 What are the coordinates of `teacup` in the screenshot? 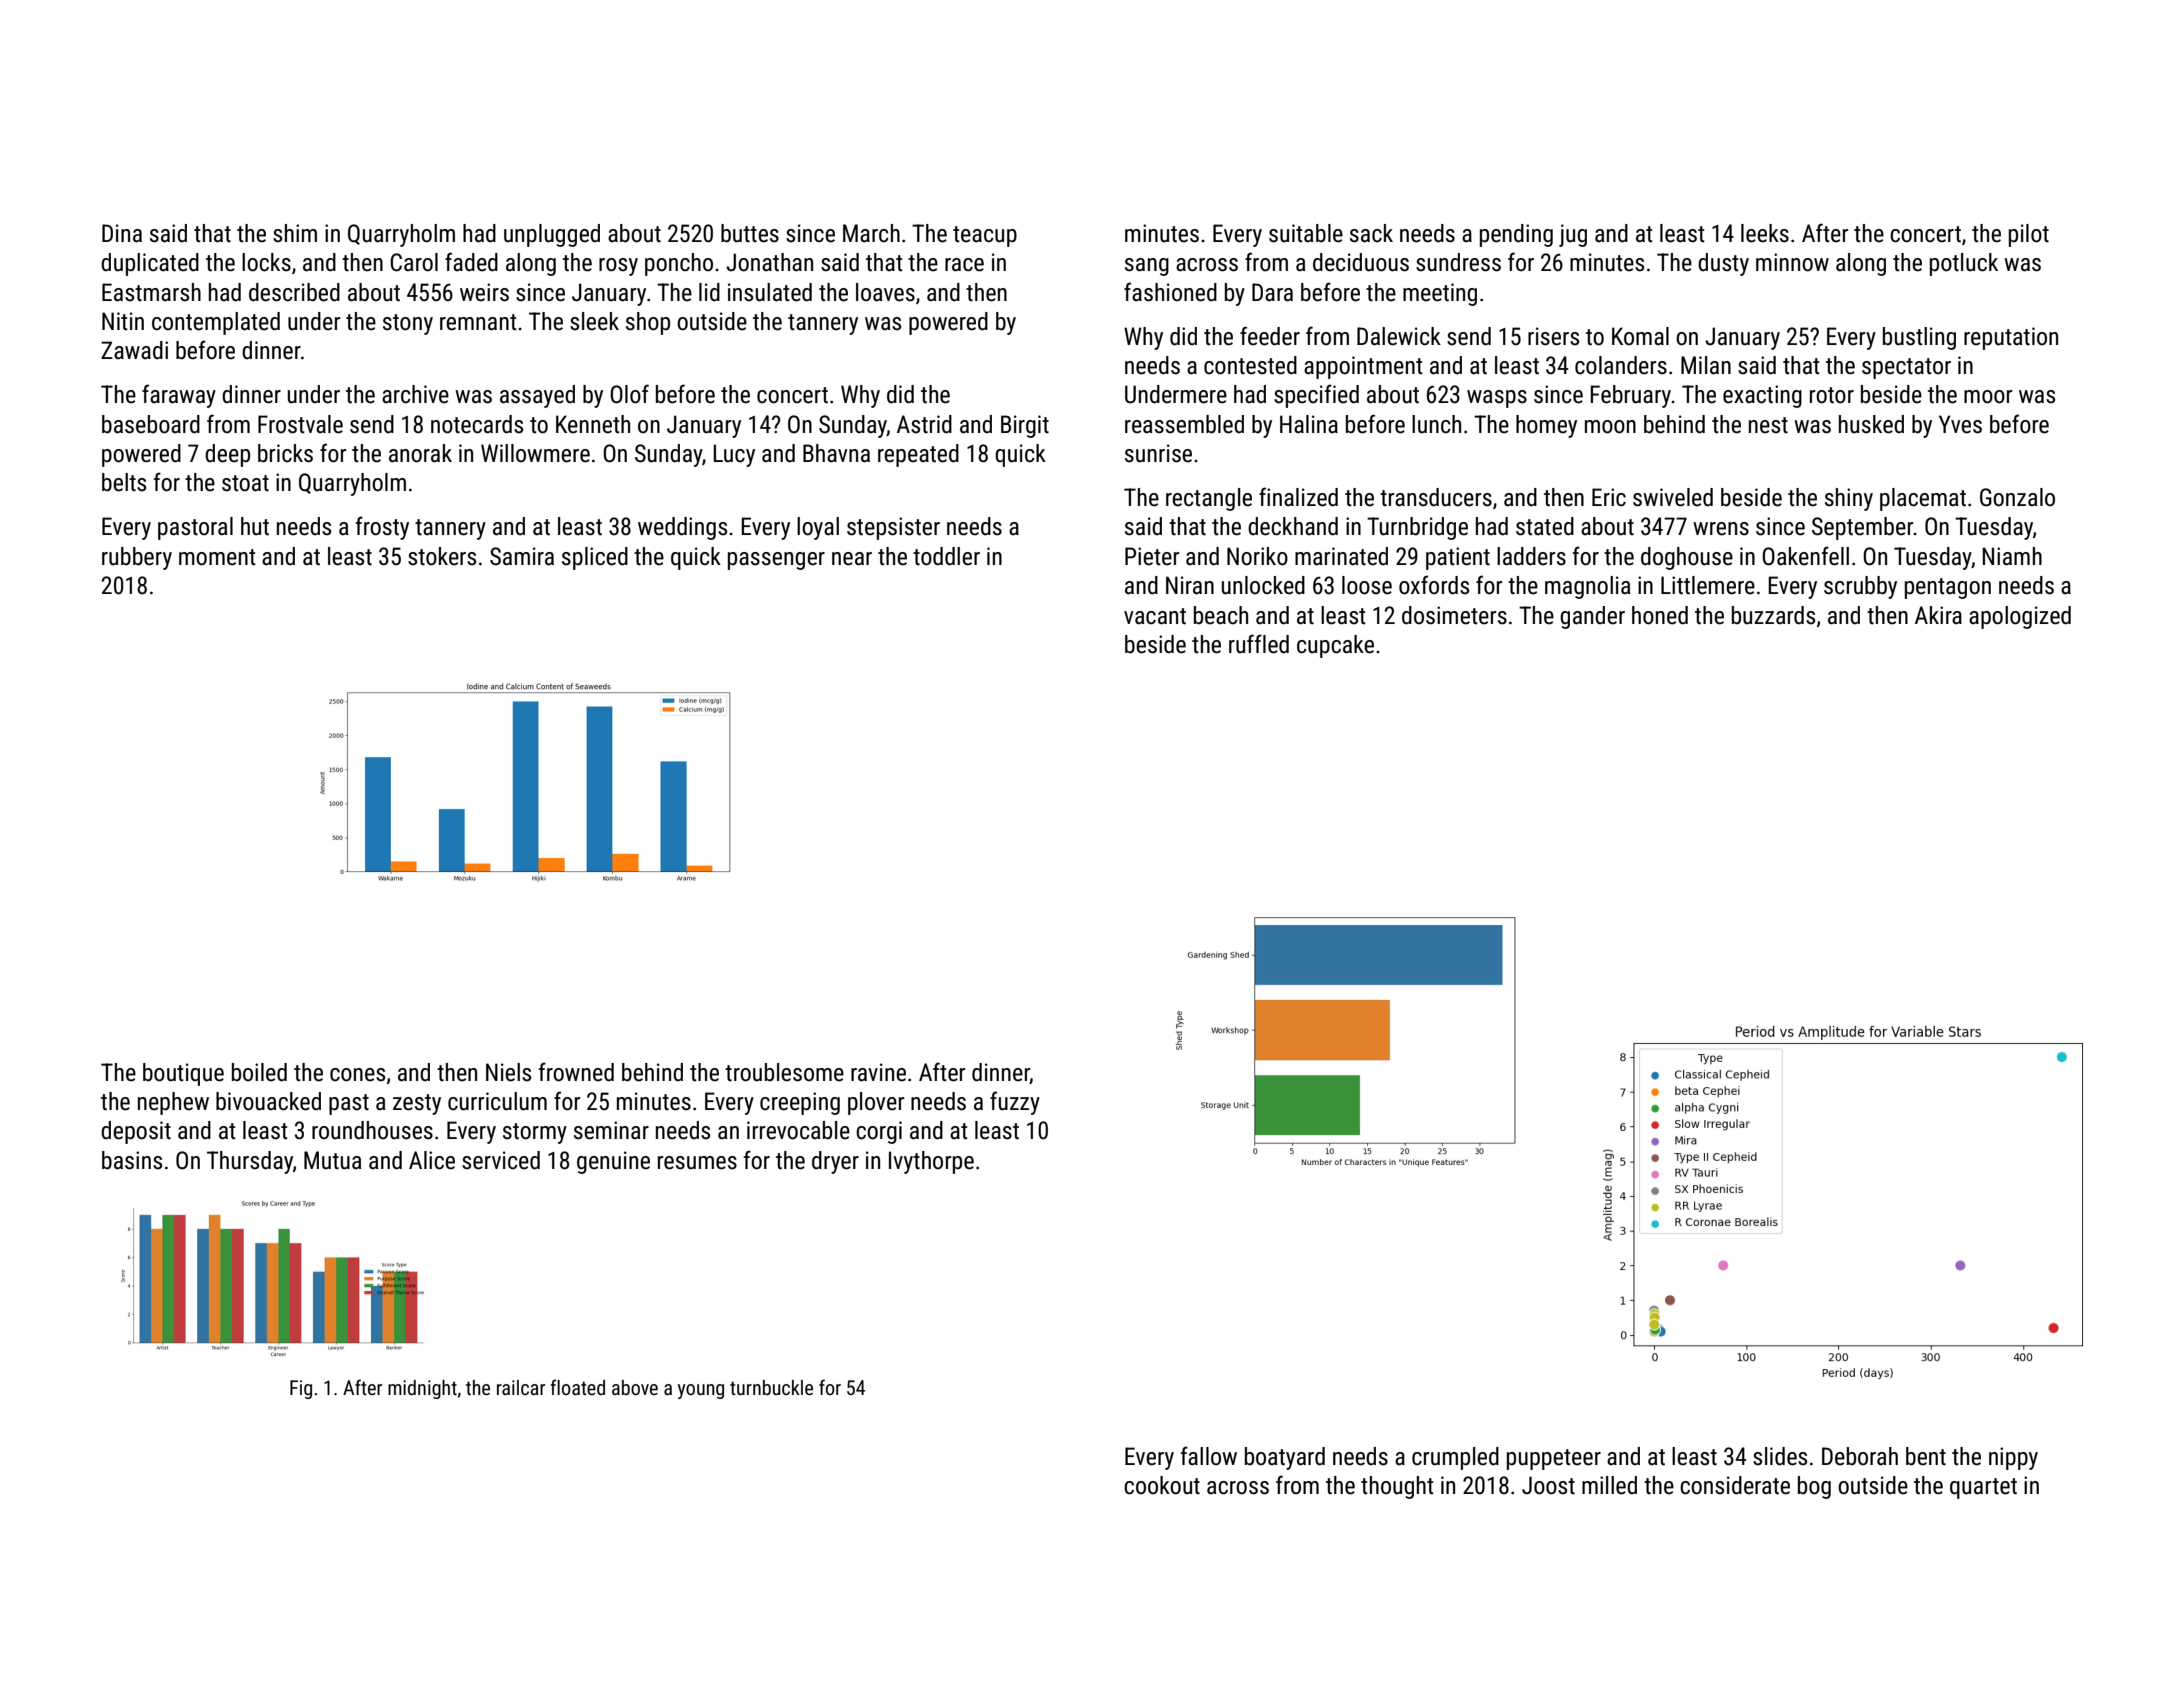 It's located at (985, 236).
